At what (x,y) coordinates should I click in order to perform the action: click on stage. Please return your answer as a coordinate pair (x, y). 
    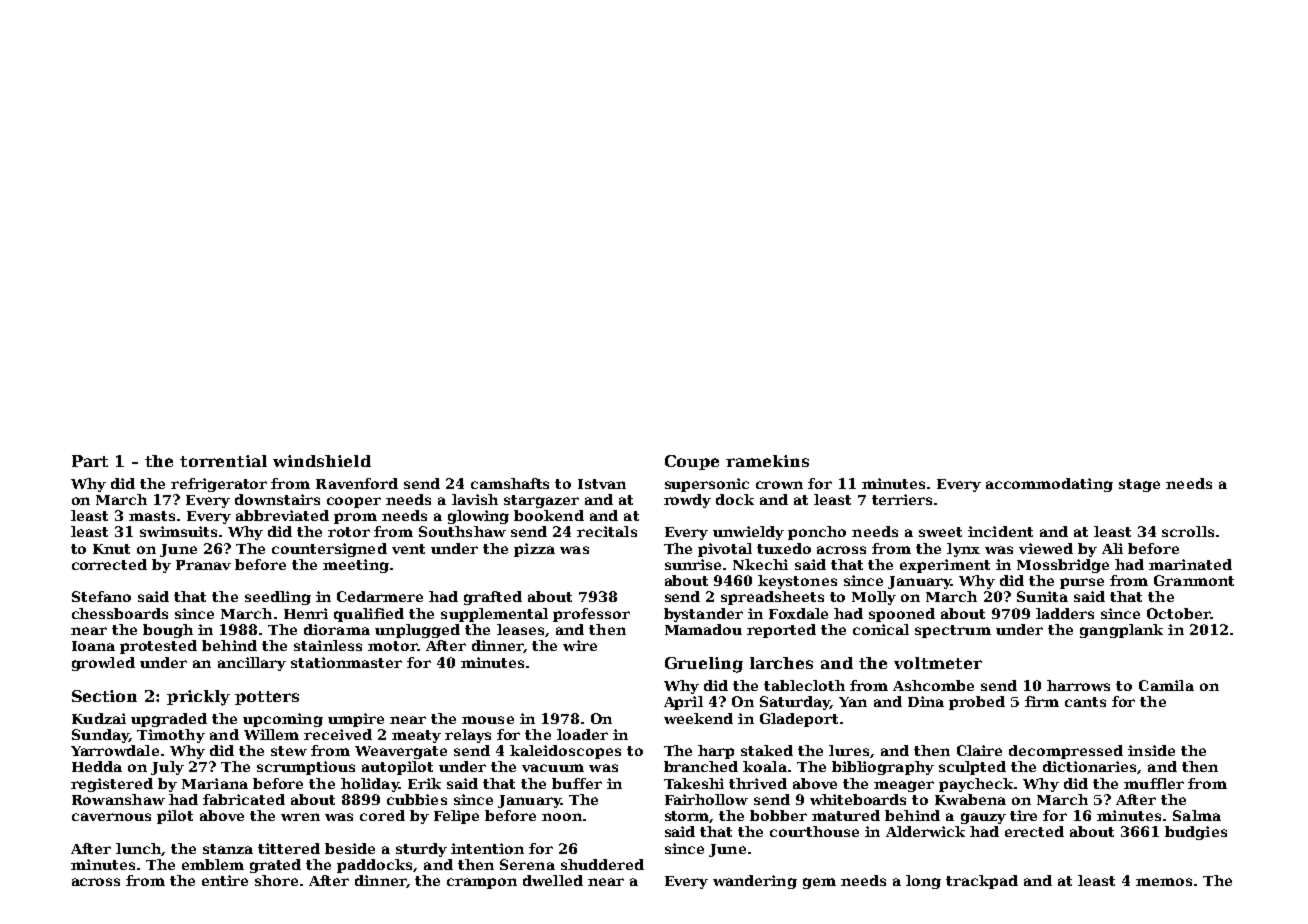
    Looking at the image, I should click on (1139, 485).
